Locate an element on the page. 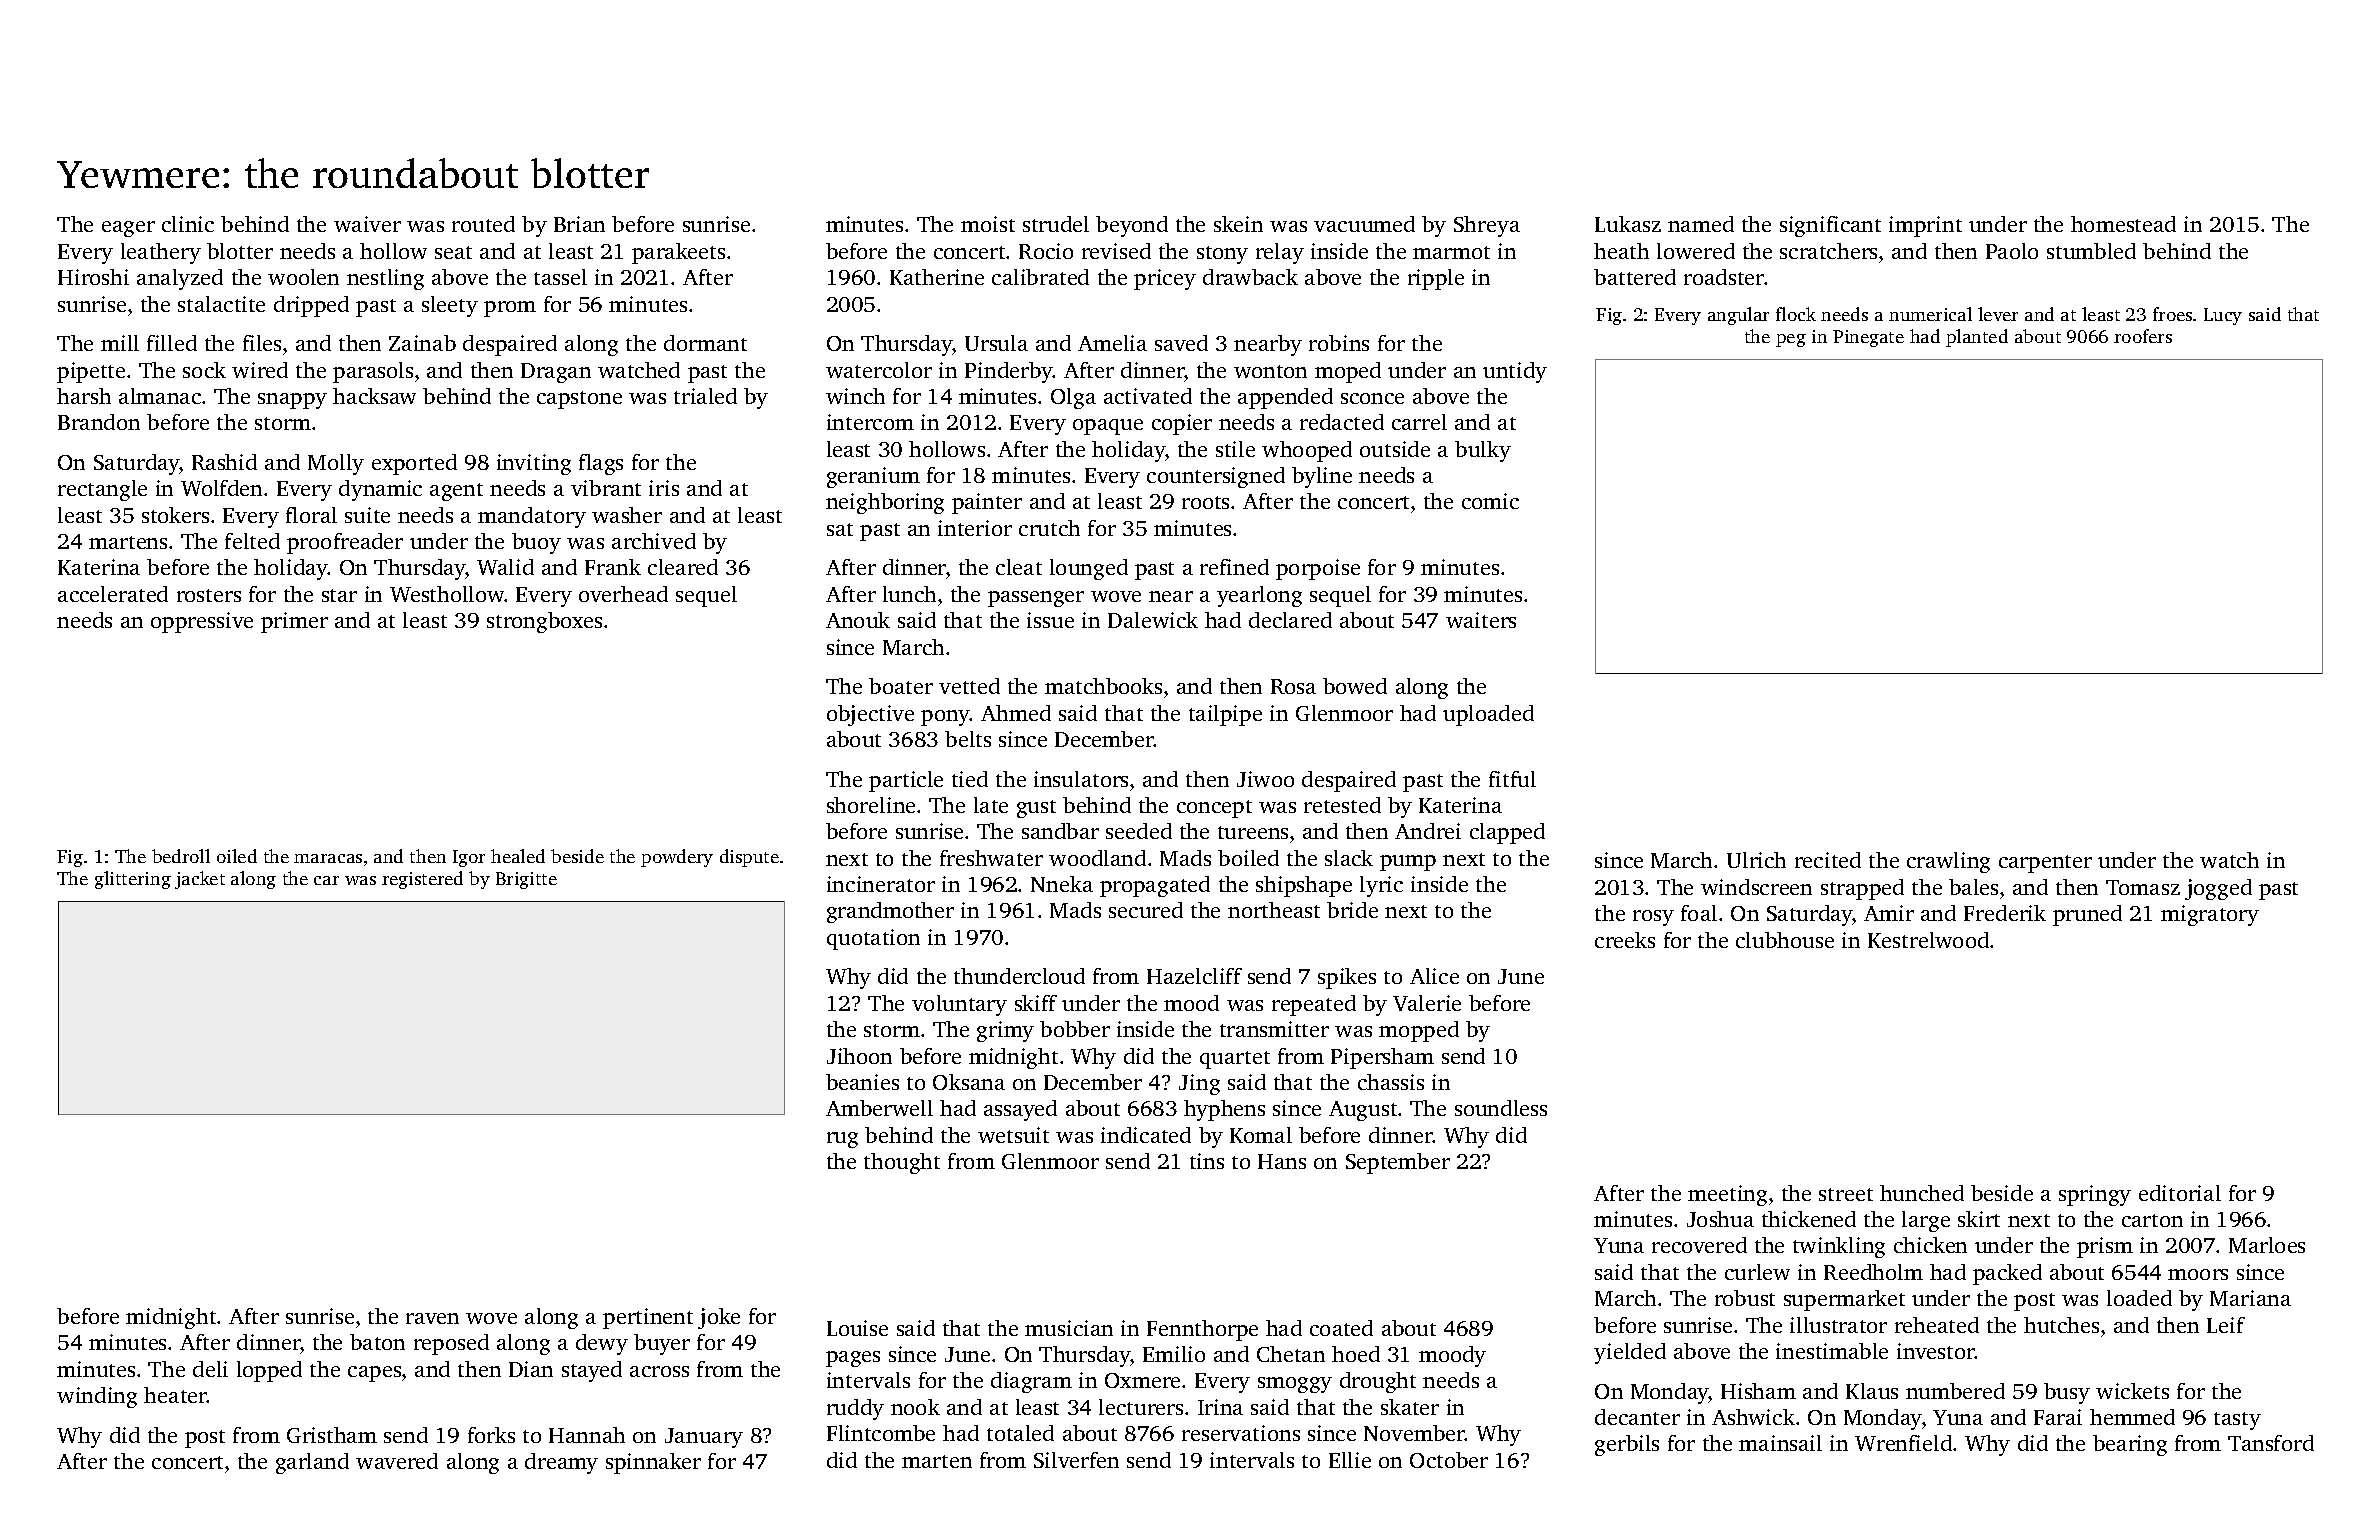  marmot is located at coordinates (1451, 252).
